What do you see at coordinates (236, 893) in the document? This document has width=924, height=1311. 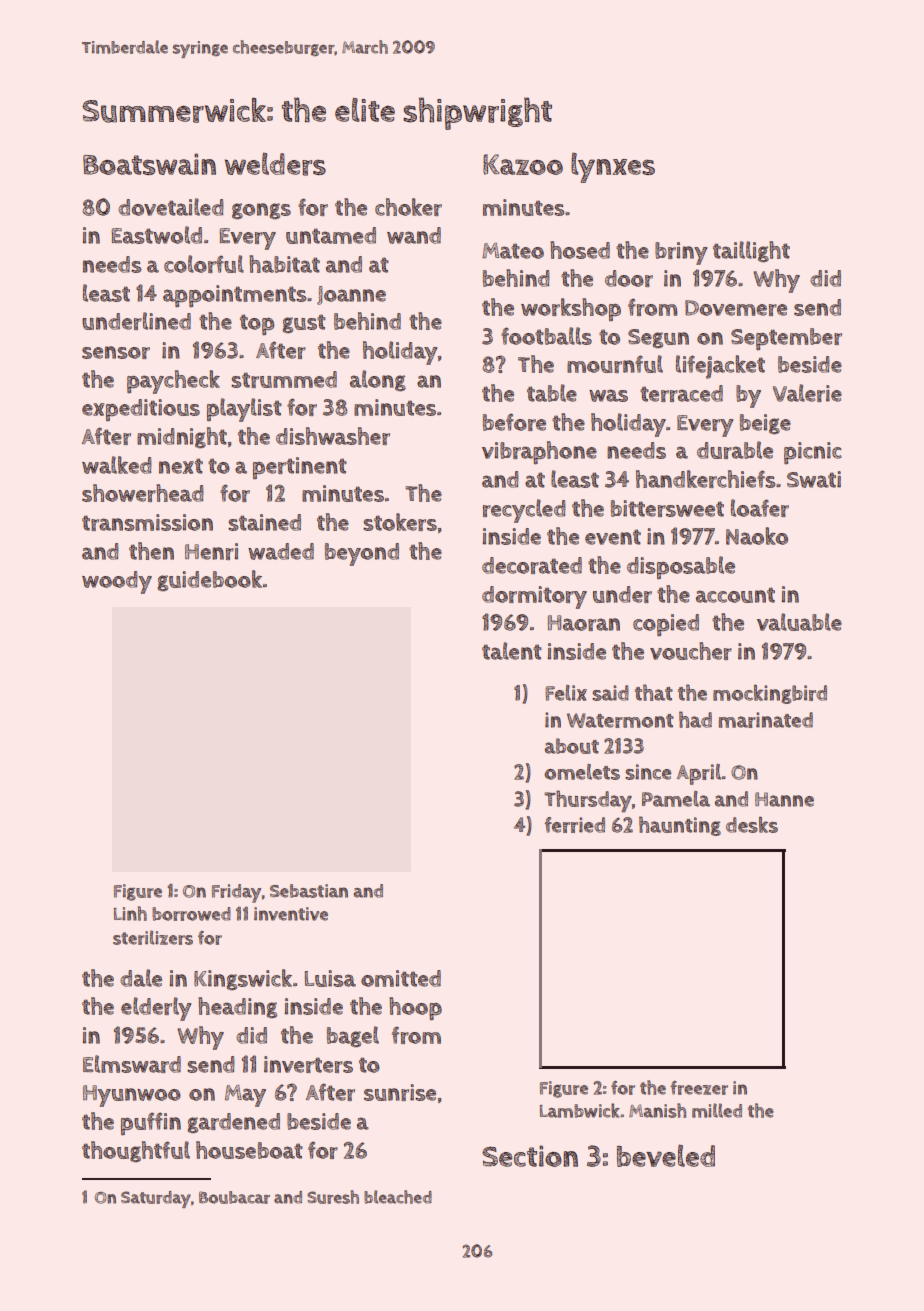 I see `Friday` at bounding box center [236, 893].
